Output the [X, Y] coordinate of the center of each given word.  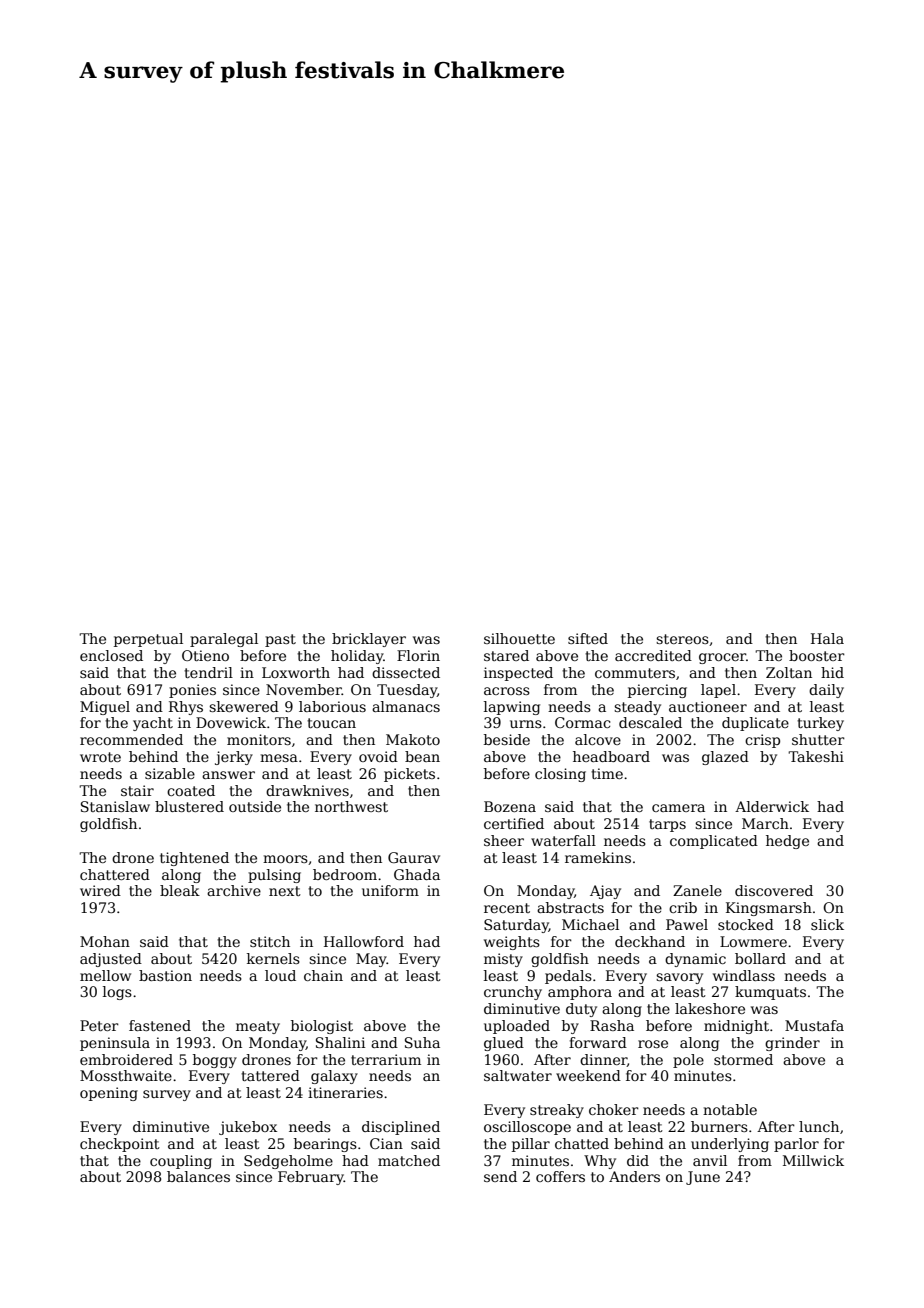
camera [678, 808]
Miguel [105, 708]
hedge [787, 842]
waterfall [563, 840]
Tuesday [407, 691]
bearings [325, 1145]
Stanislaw [115, 806]
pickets [409, 775]
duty [581, 1010]
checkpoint [120, 1145]
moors [285, 859]
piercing [657, 691]
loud [280, 975]
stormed [743, 1059]
